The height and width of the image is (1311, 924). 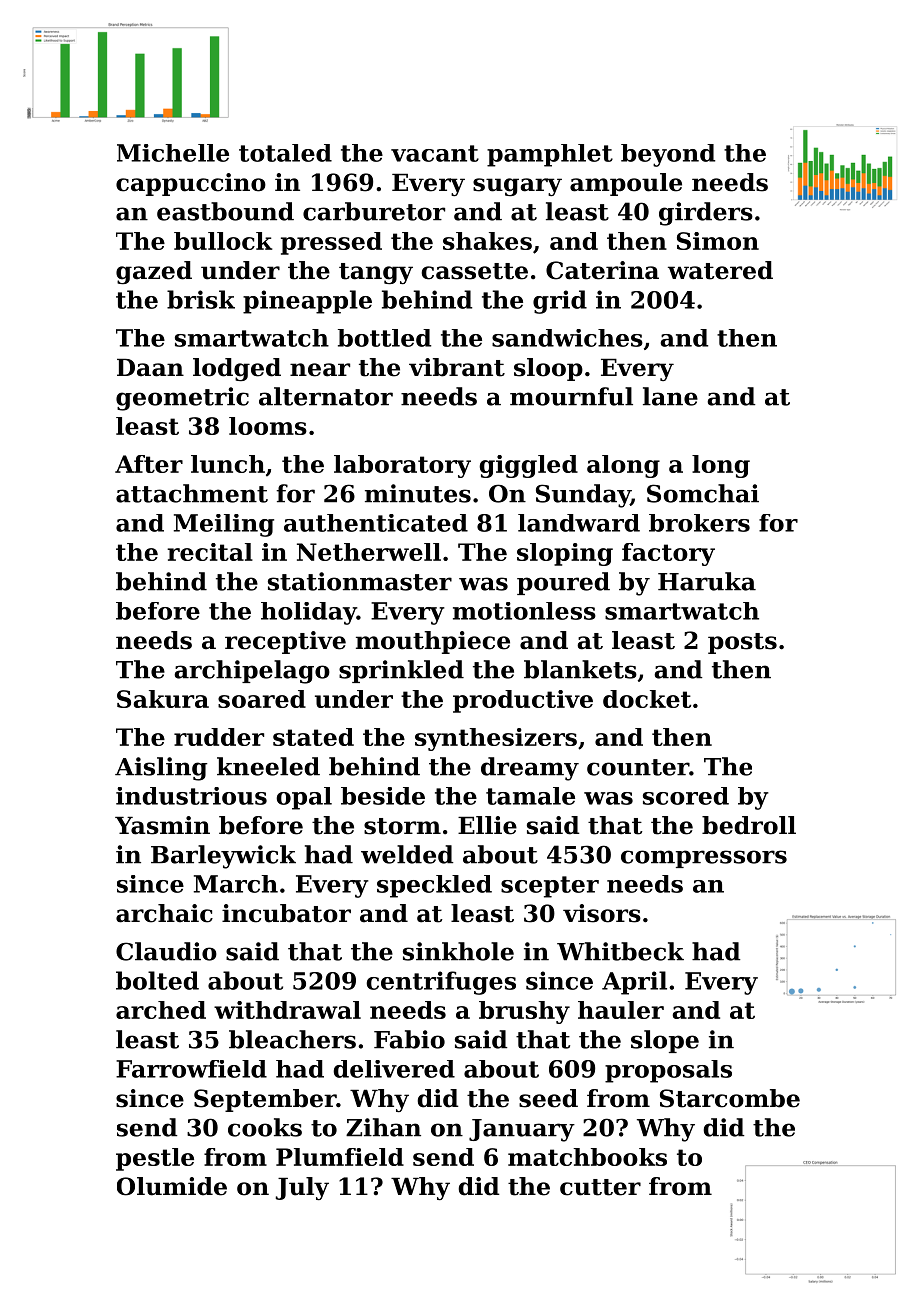 I want to click on vacant, so click(x=435, y=153).
